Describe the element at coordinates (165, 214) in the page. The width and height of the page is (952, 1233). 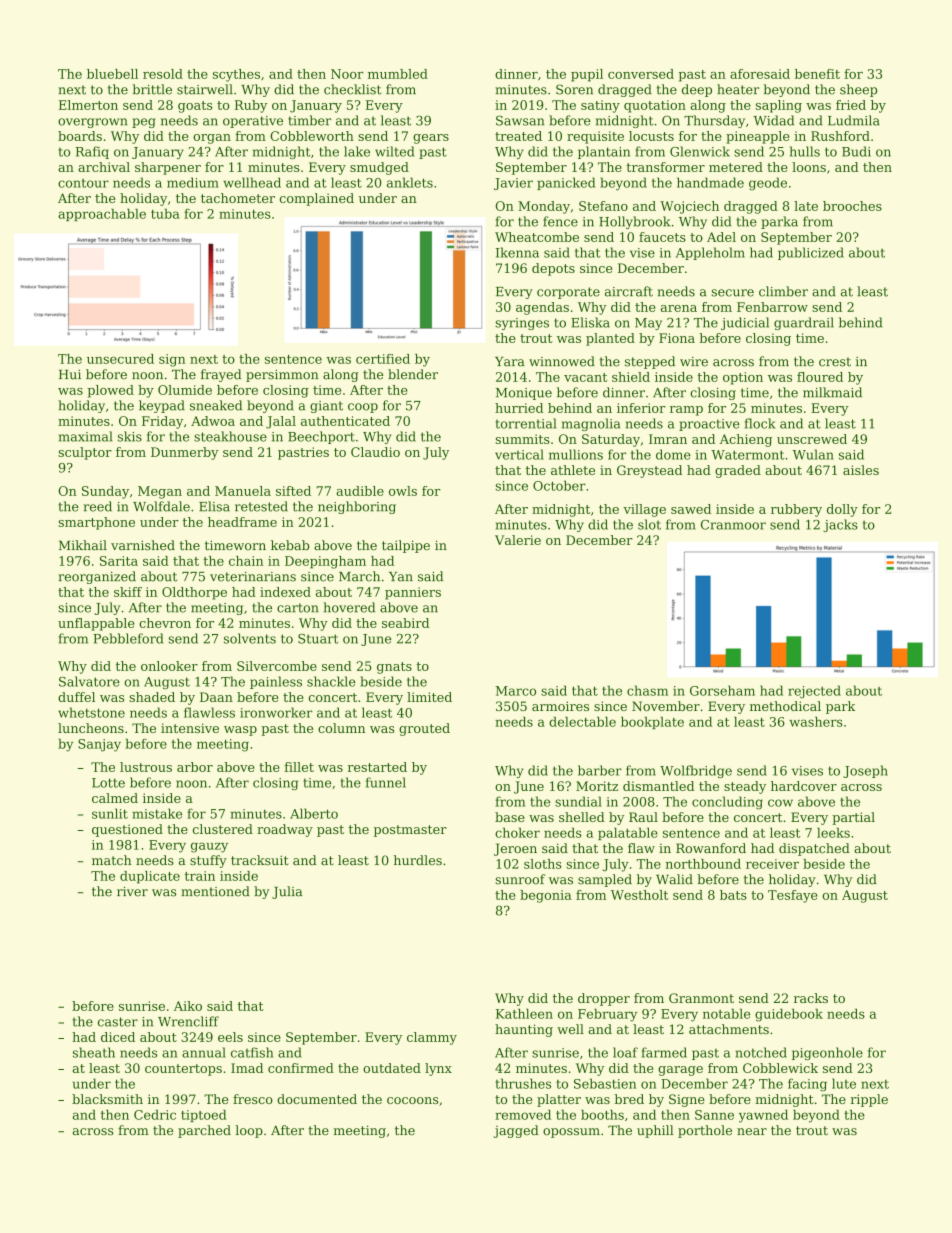
I see `tuba` at that location.
